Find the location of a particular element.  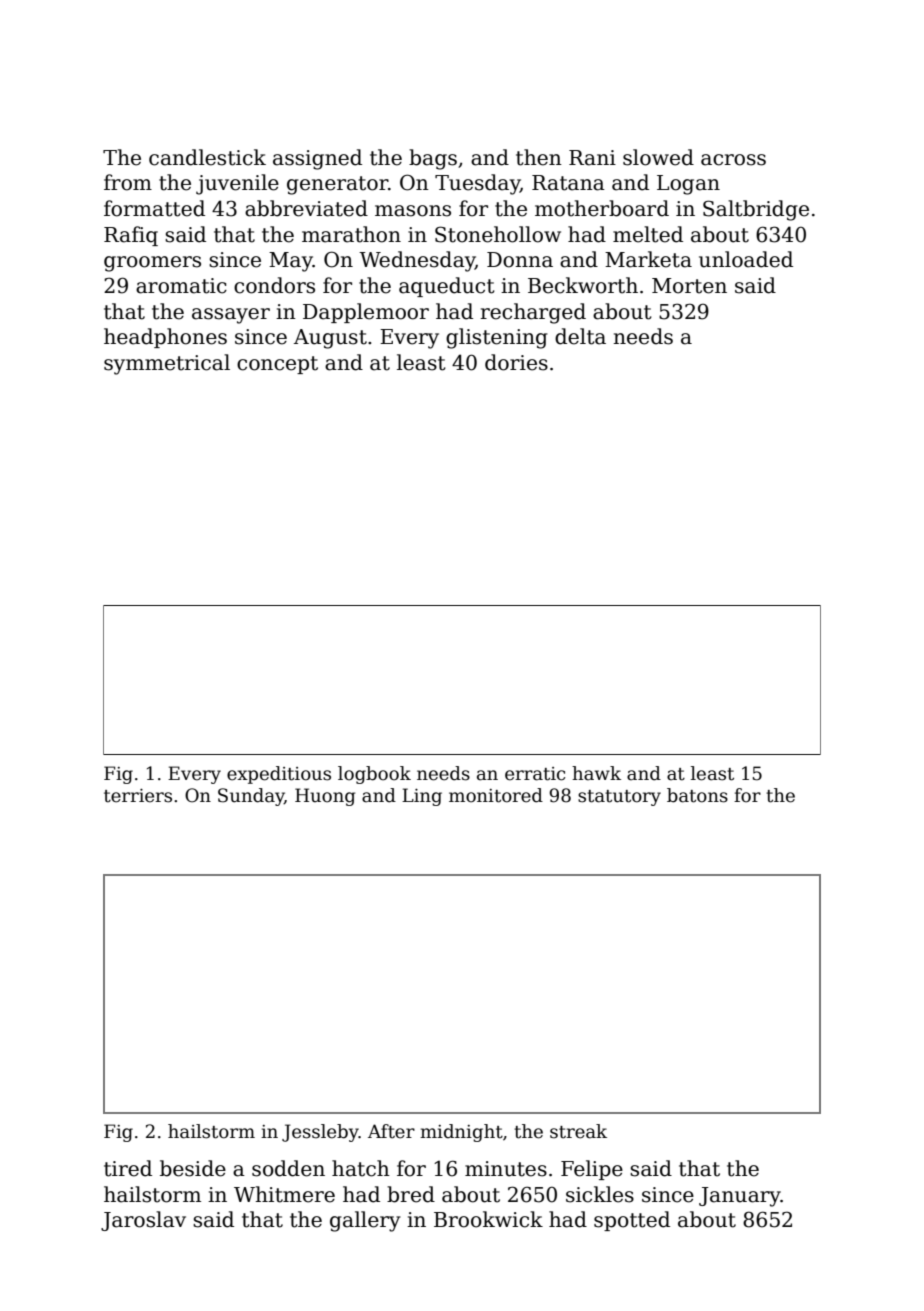

logbook is located at coordinates (374, 775).
